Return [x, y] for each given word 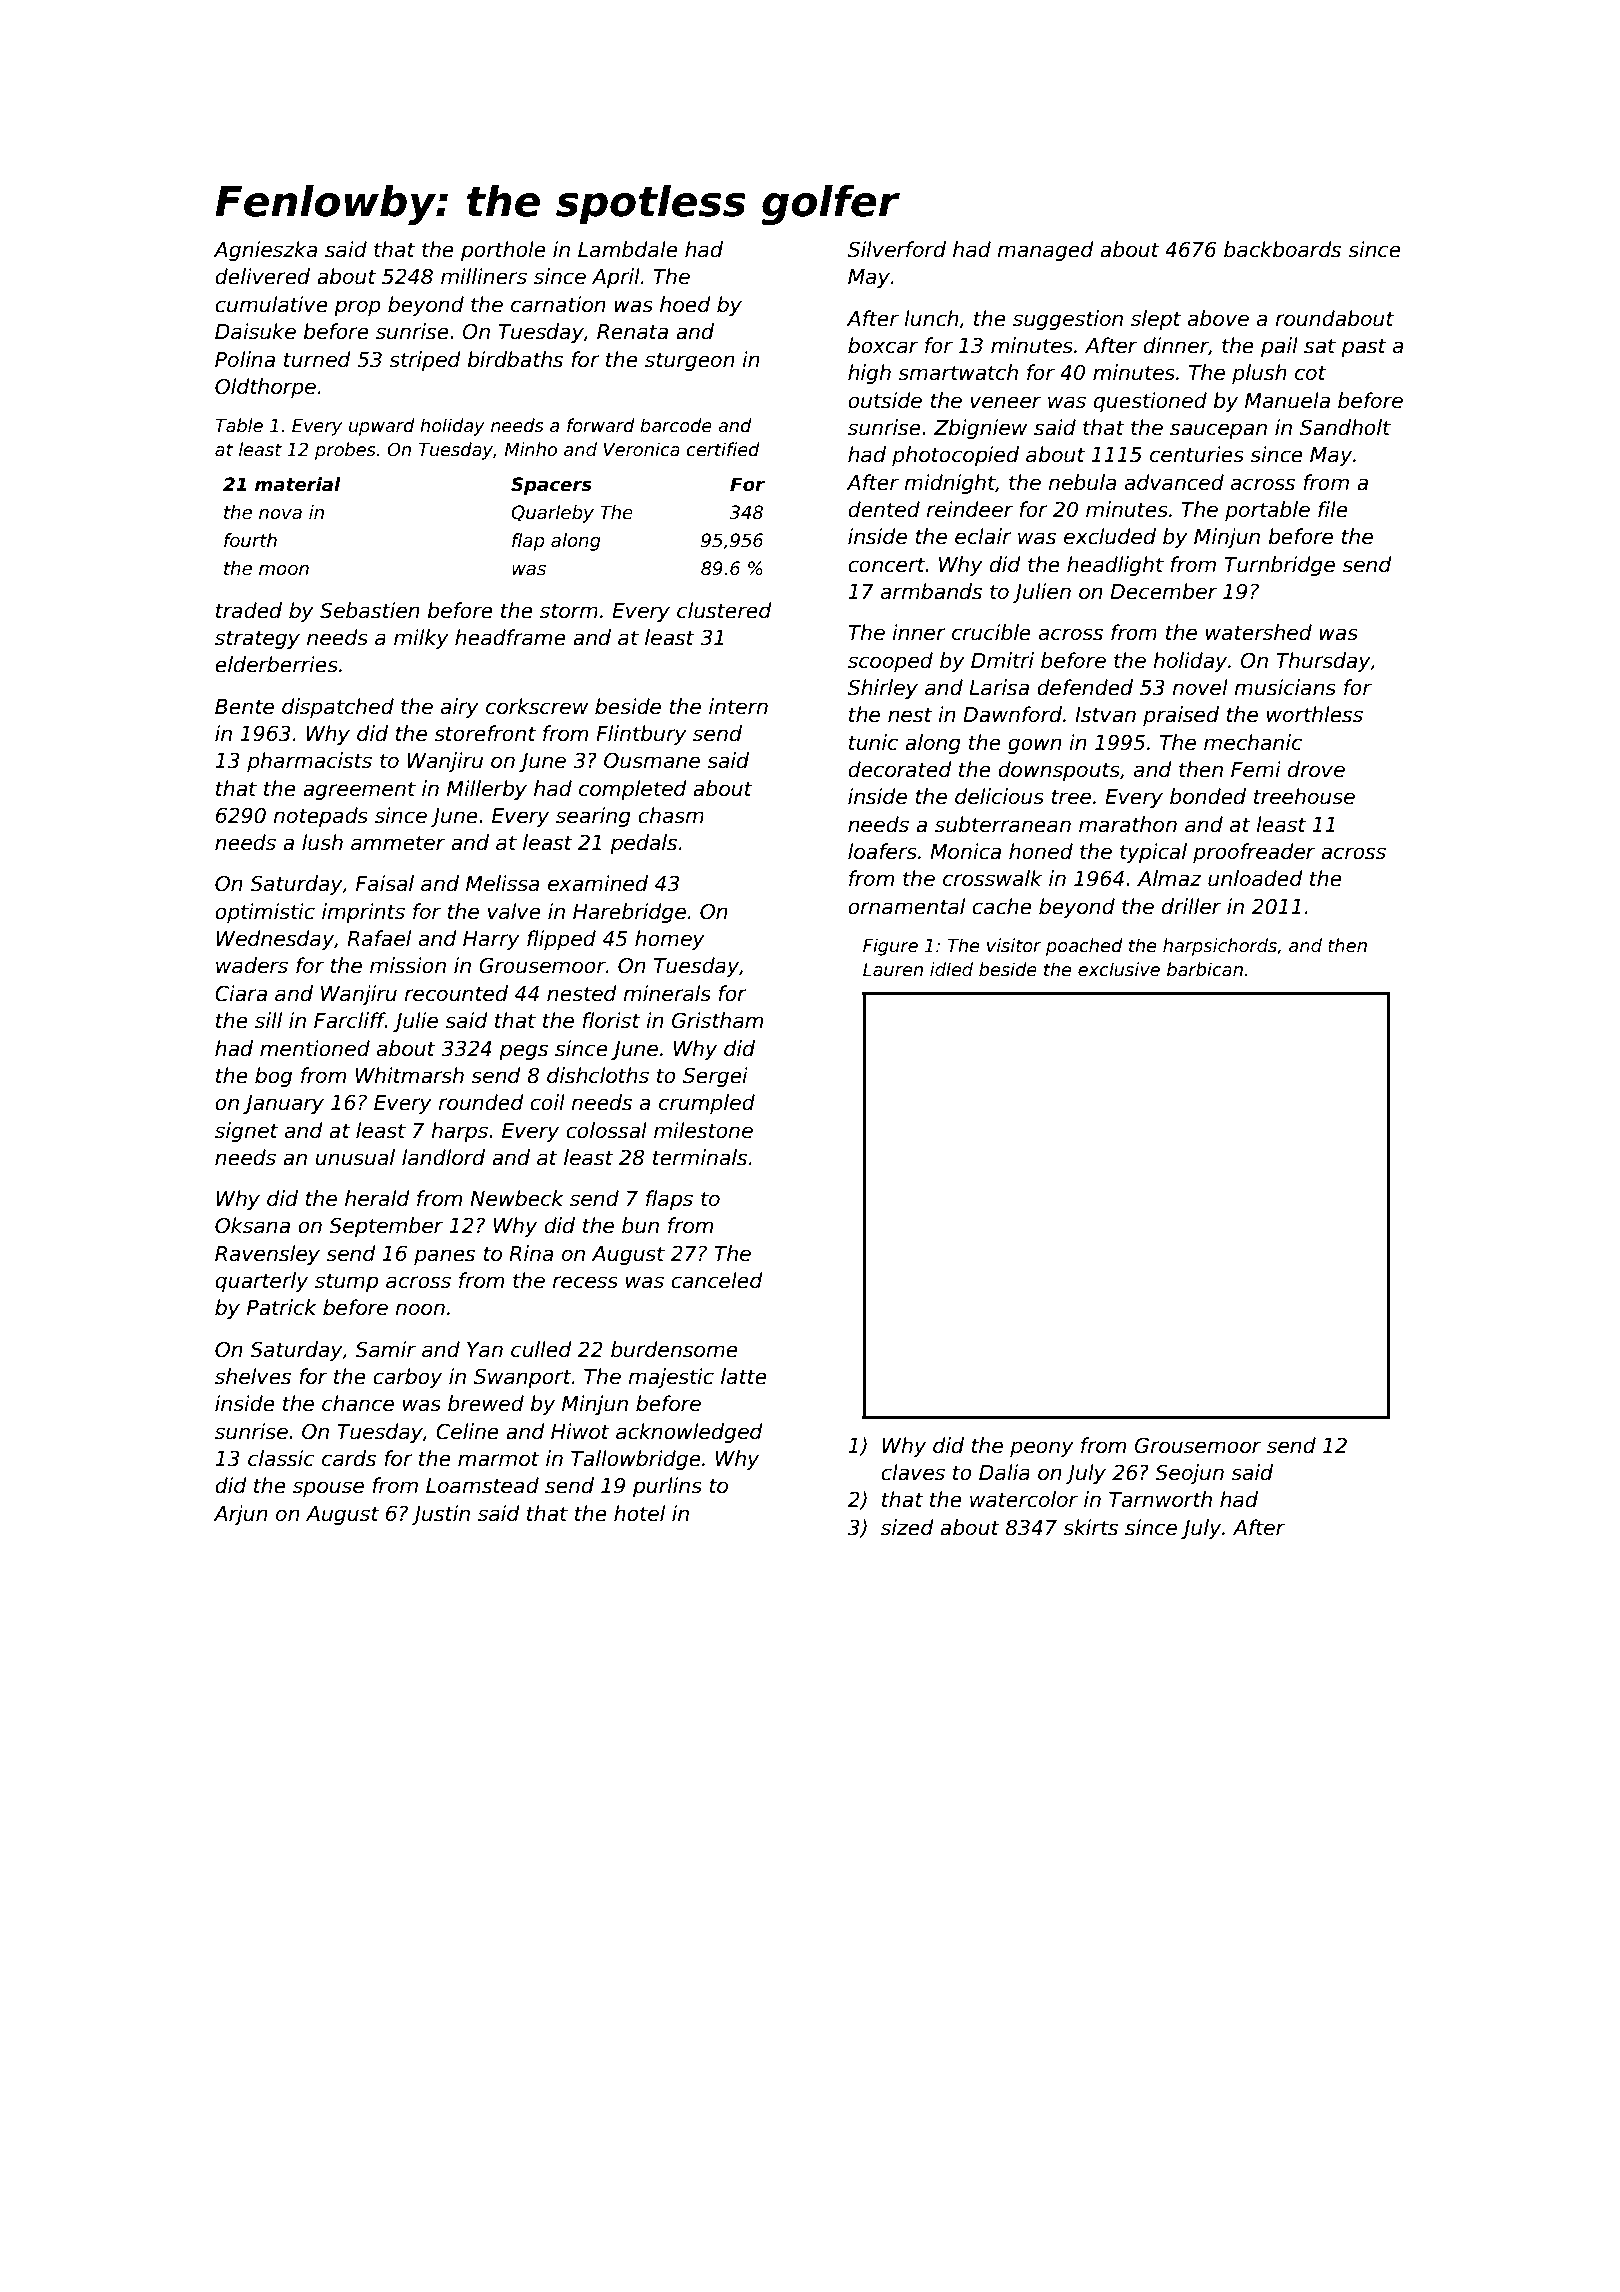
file [1333, 509]
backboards [1282, 249]
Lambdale [628, 249]
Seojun [1189, 1474]
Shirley [883, 689]
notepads [320, 817]
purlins [667, 1487]
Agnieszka [265, 251]
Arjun [240, 1515]
